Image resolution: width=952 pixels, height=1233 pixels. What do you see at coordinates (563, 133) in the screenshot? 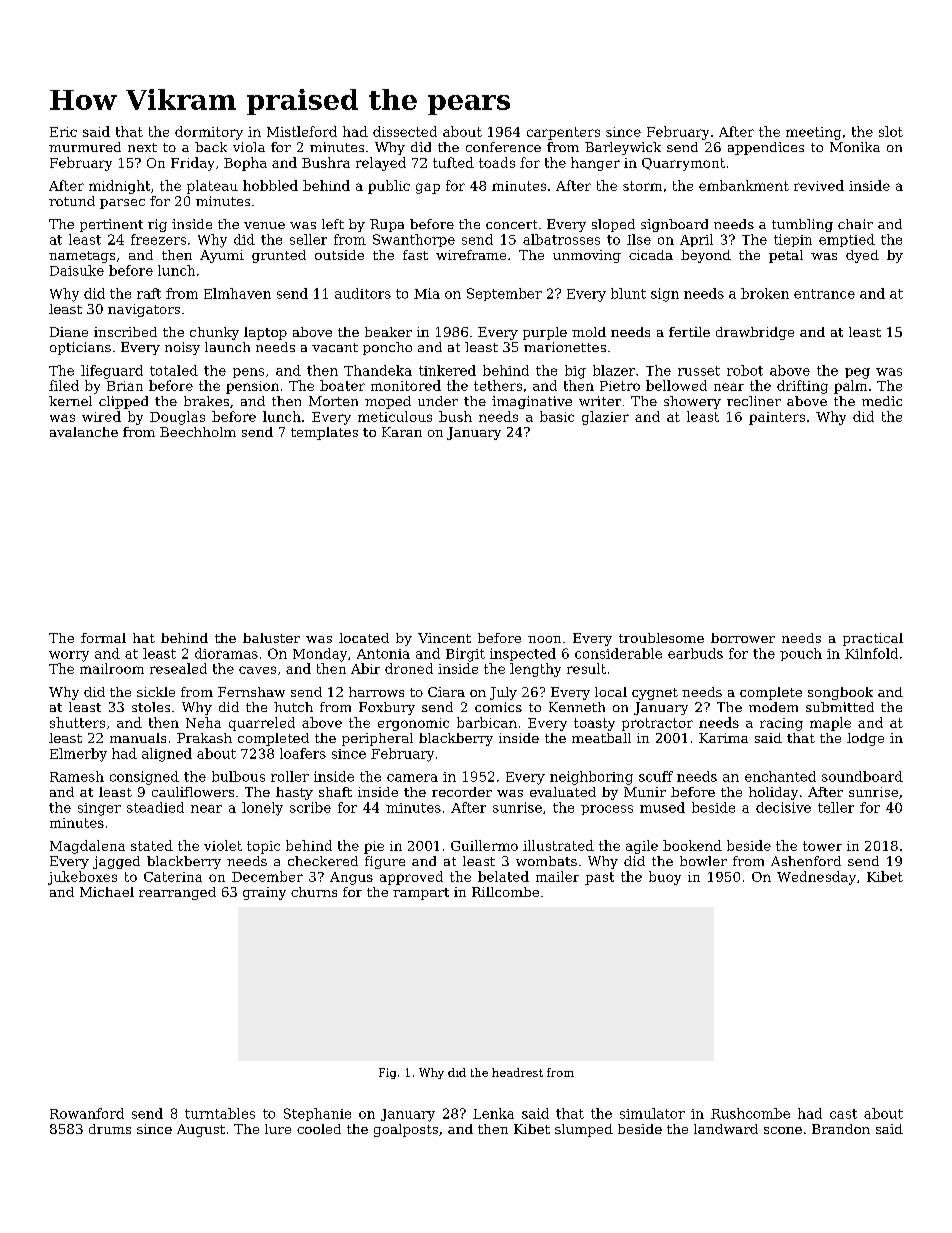
I see `carpenters` at bounding box center [563, 133].
